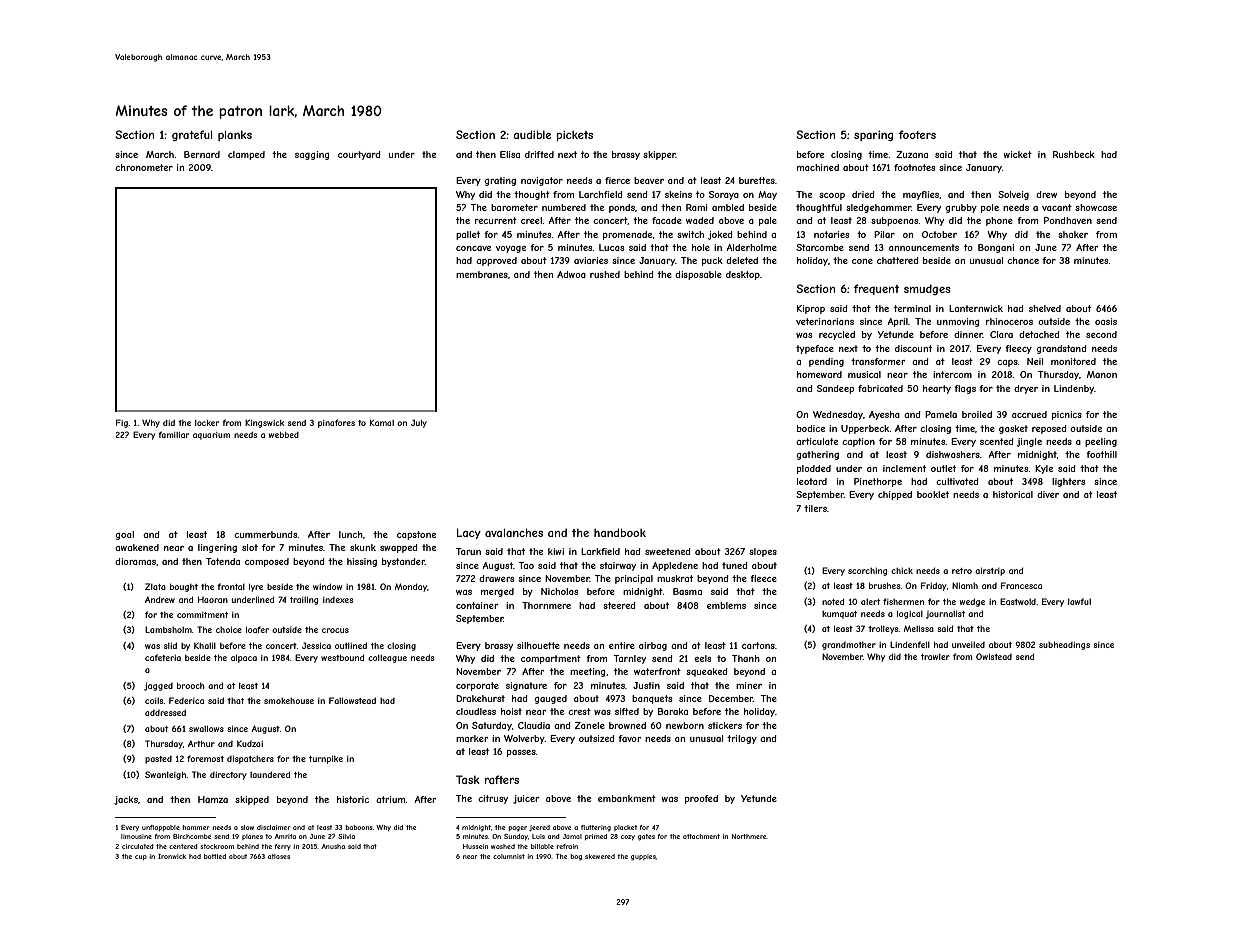  I want to click on July, so click(419, 423).
